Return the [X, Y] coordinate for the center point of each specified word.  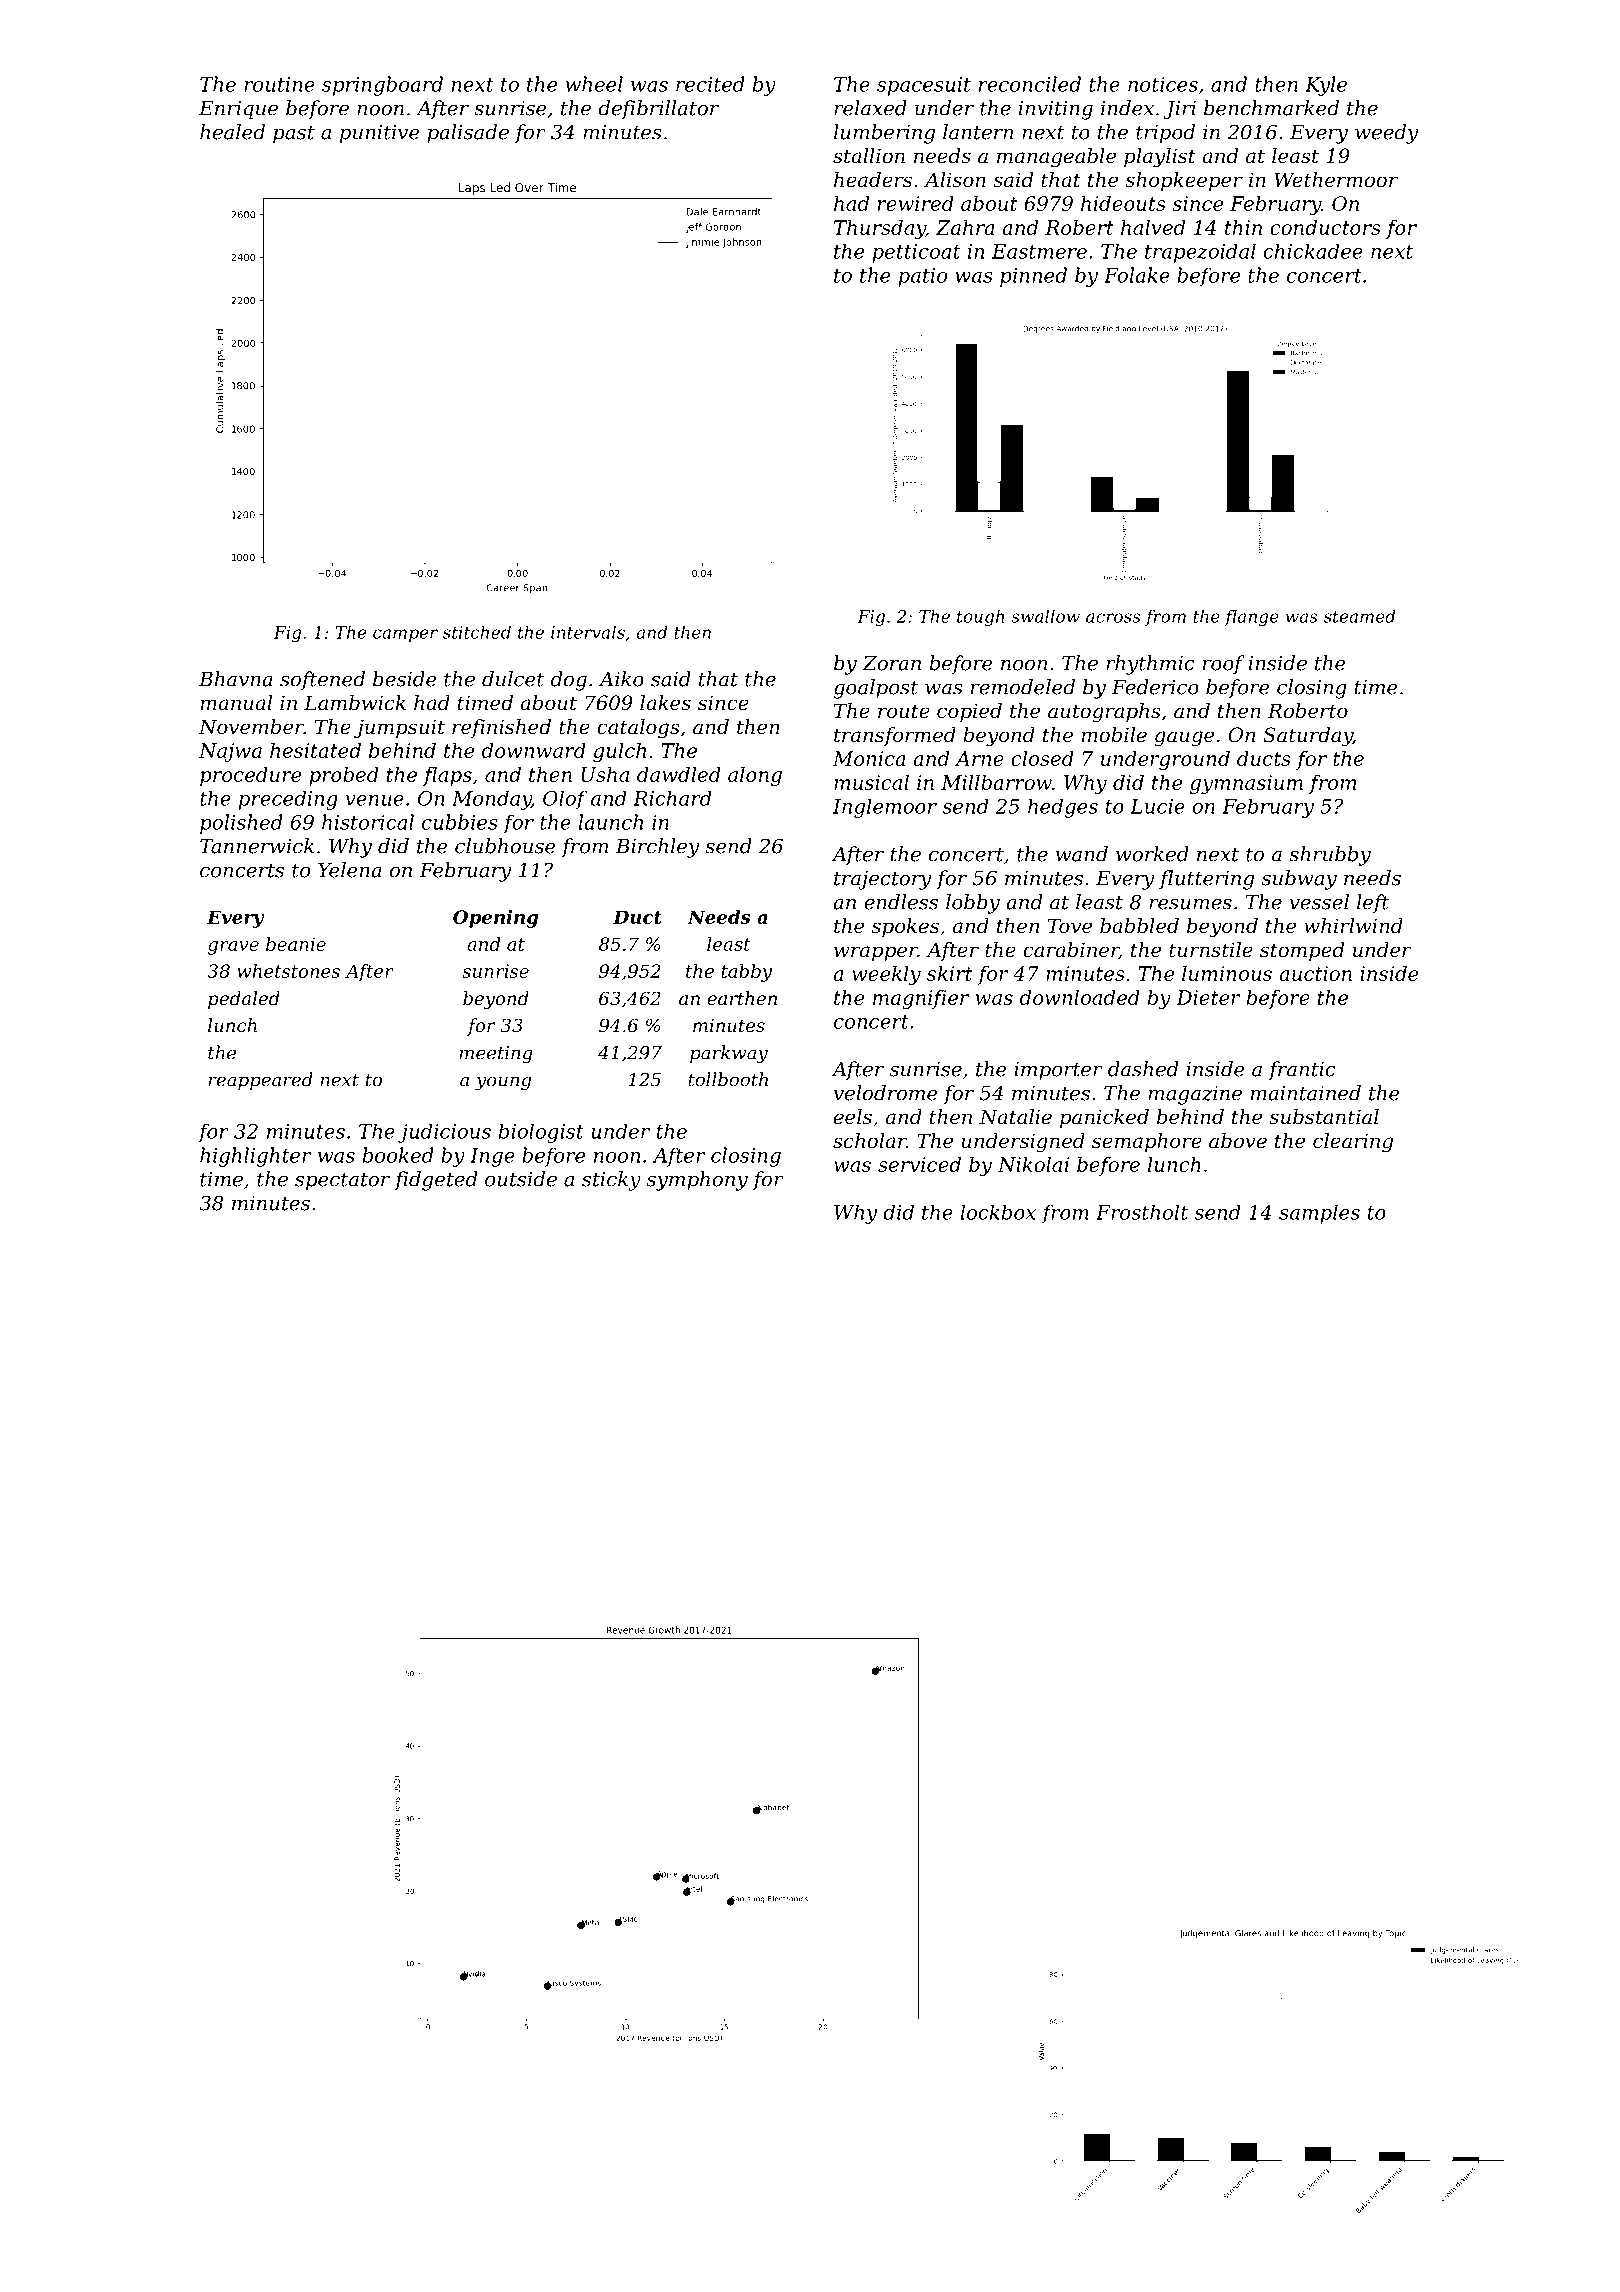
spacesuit [924, 86]
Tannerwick [257, 846]
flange [1251, 618]
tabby [746, 973]
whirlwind [1353, 926]
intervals [588, 632]
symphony [697, 1181]
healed [232, 132]
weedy [1386, 134]
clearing [1353, 1143]
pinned [1033, 277]
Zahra [965, 227]
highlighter [256, 1157]
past [294, 135]
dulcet [513, 679]
